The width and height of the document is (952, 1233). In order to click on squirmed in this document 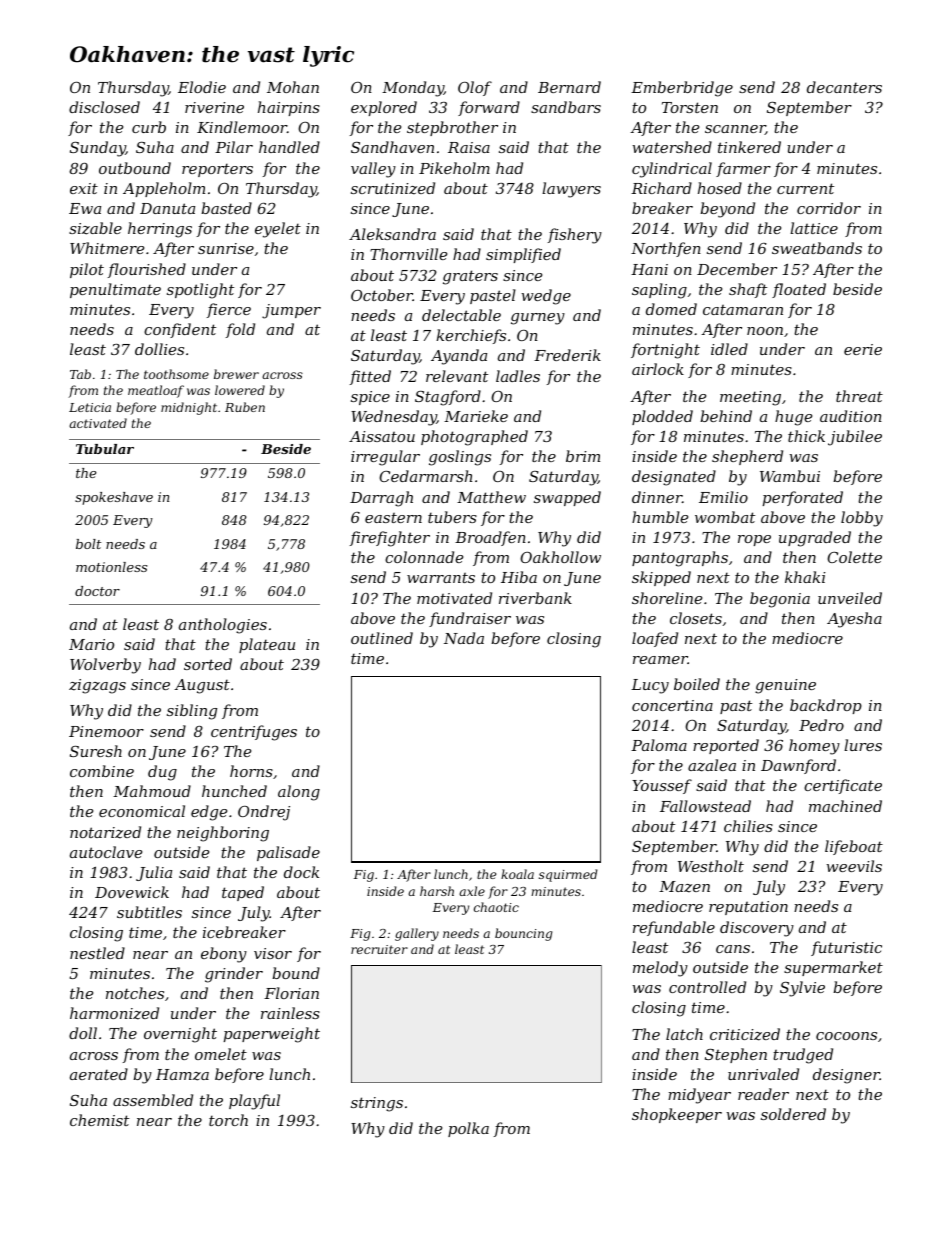, I will do `click(568, 875)`.
